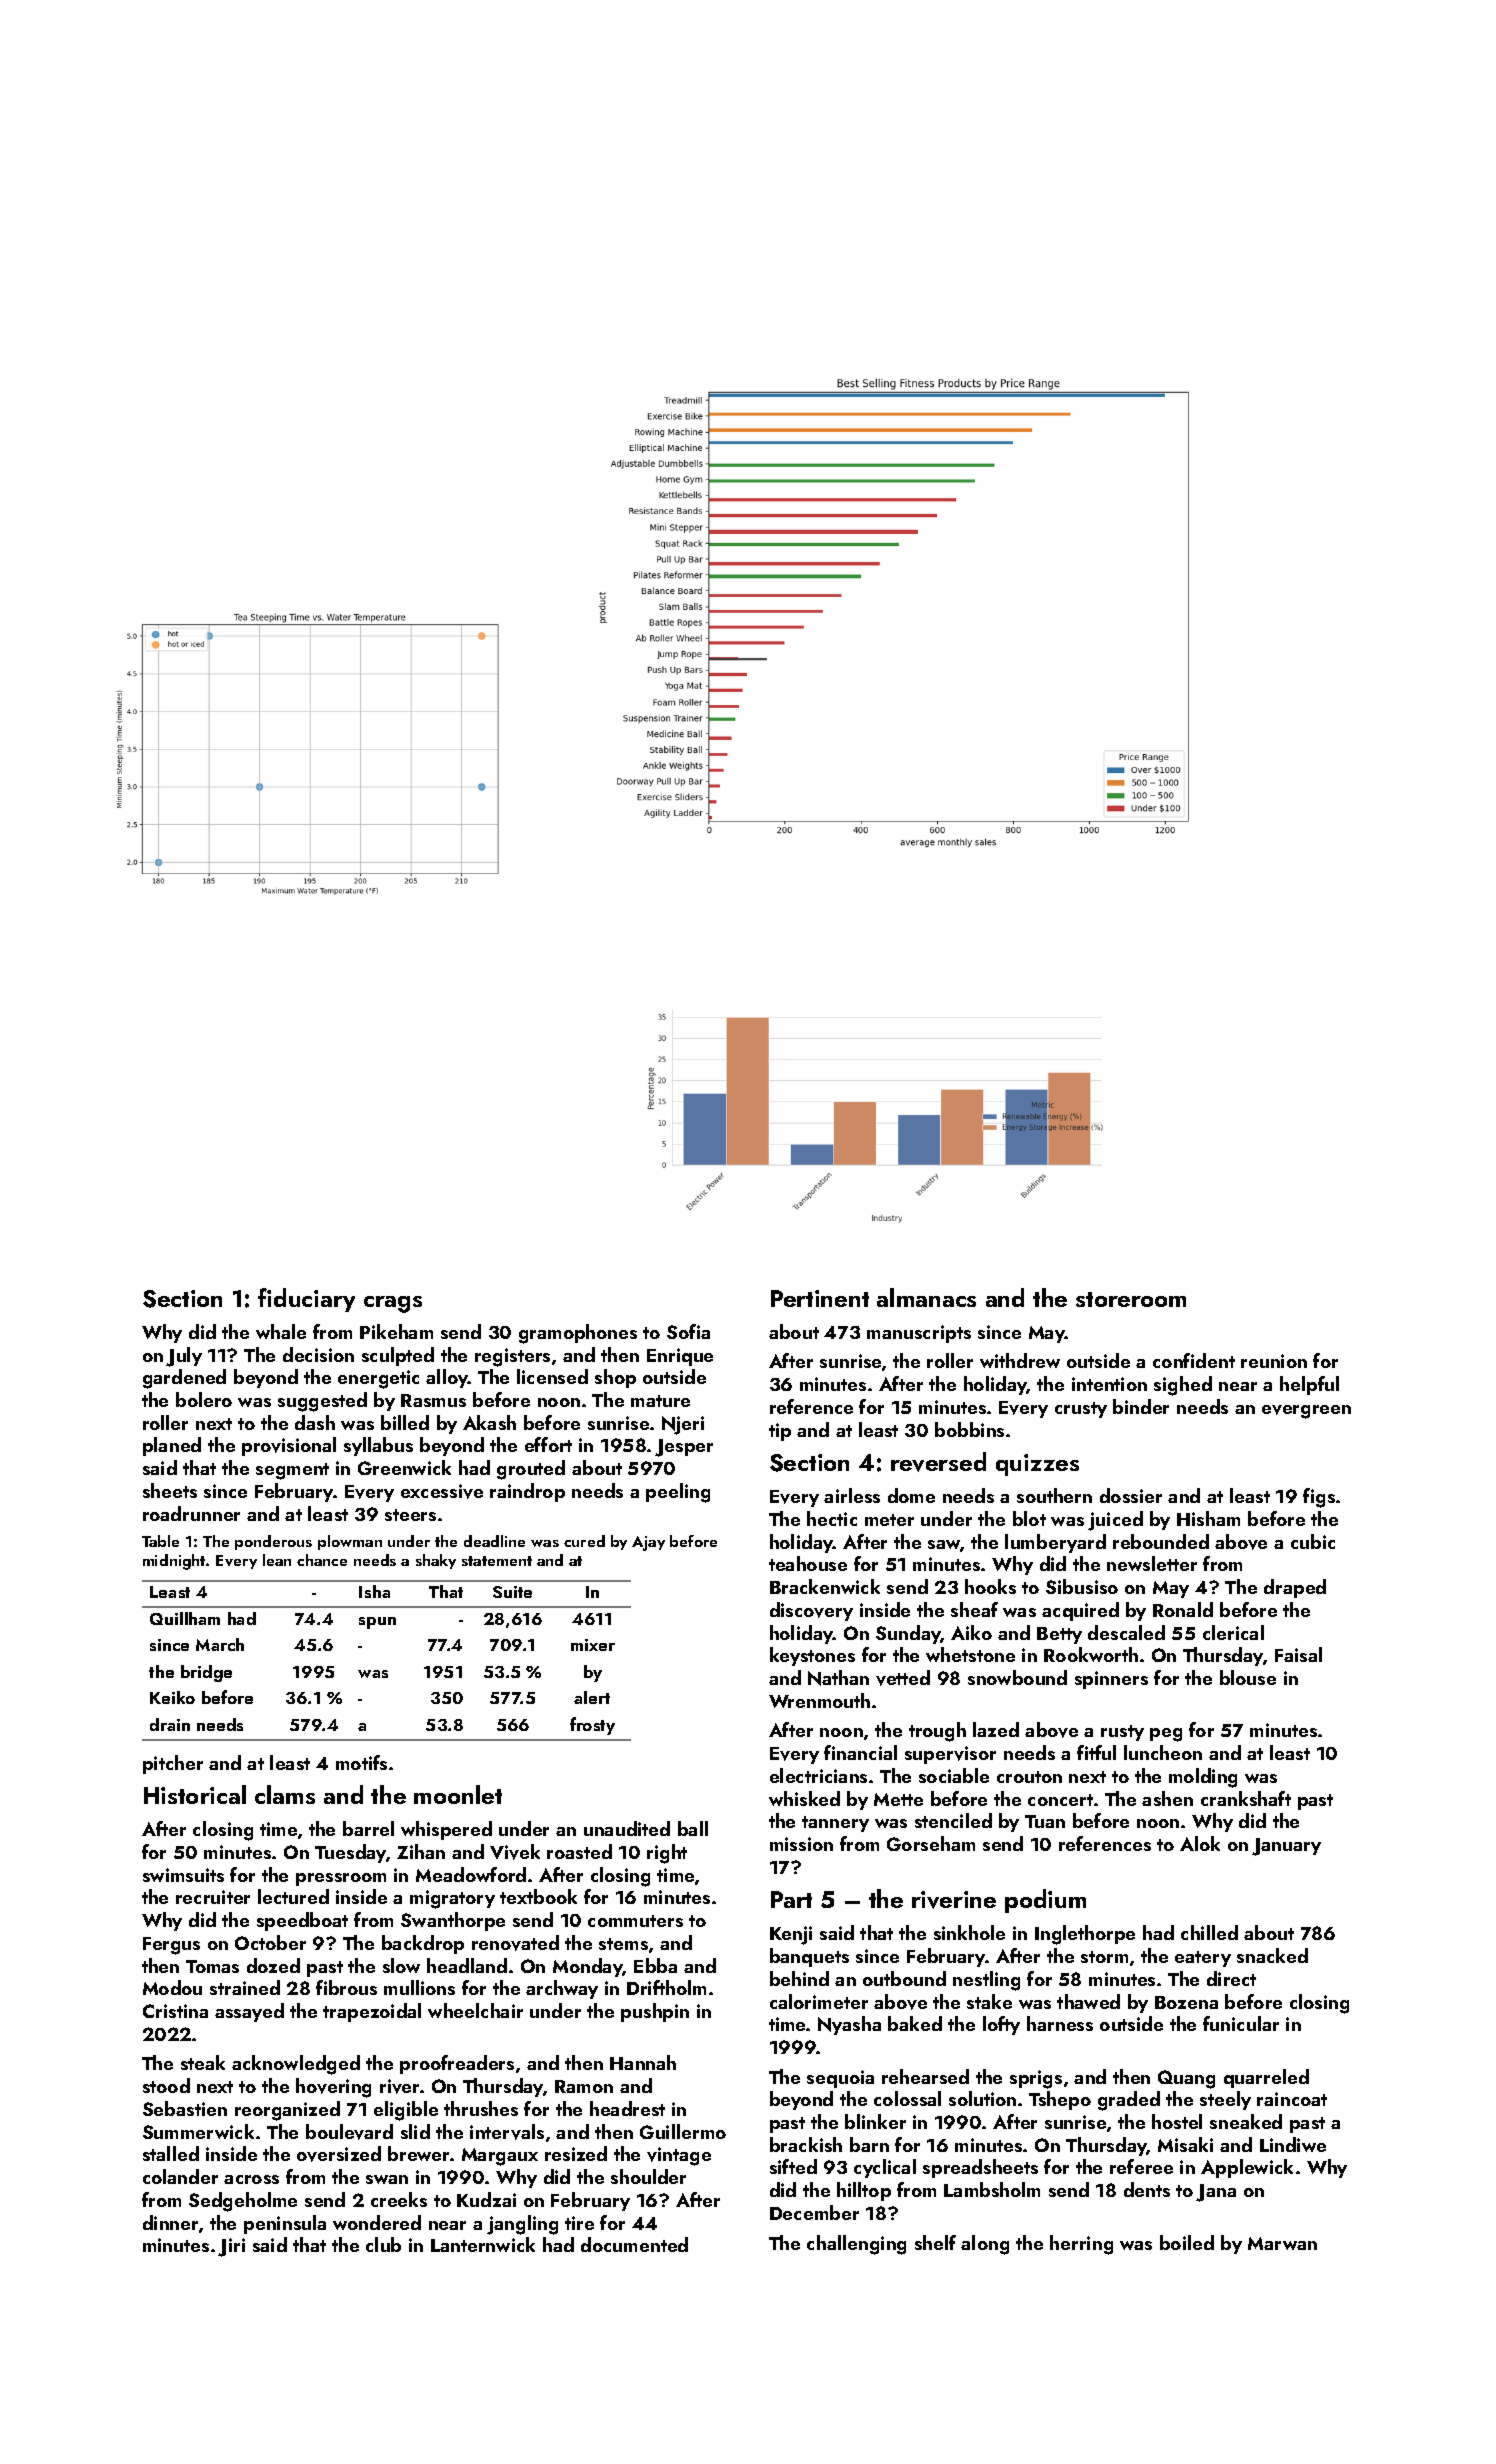  I want to click on dossier, so click(1131, 1495).
